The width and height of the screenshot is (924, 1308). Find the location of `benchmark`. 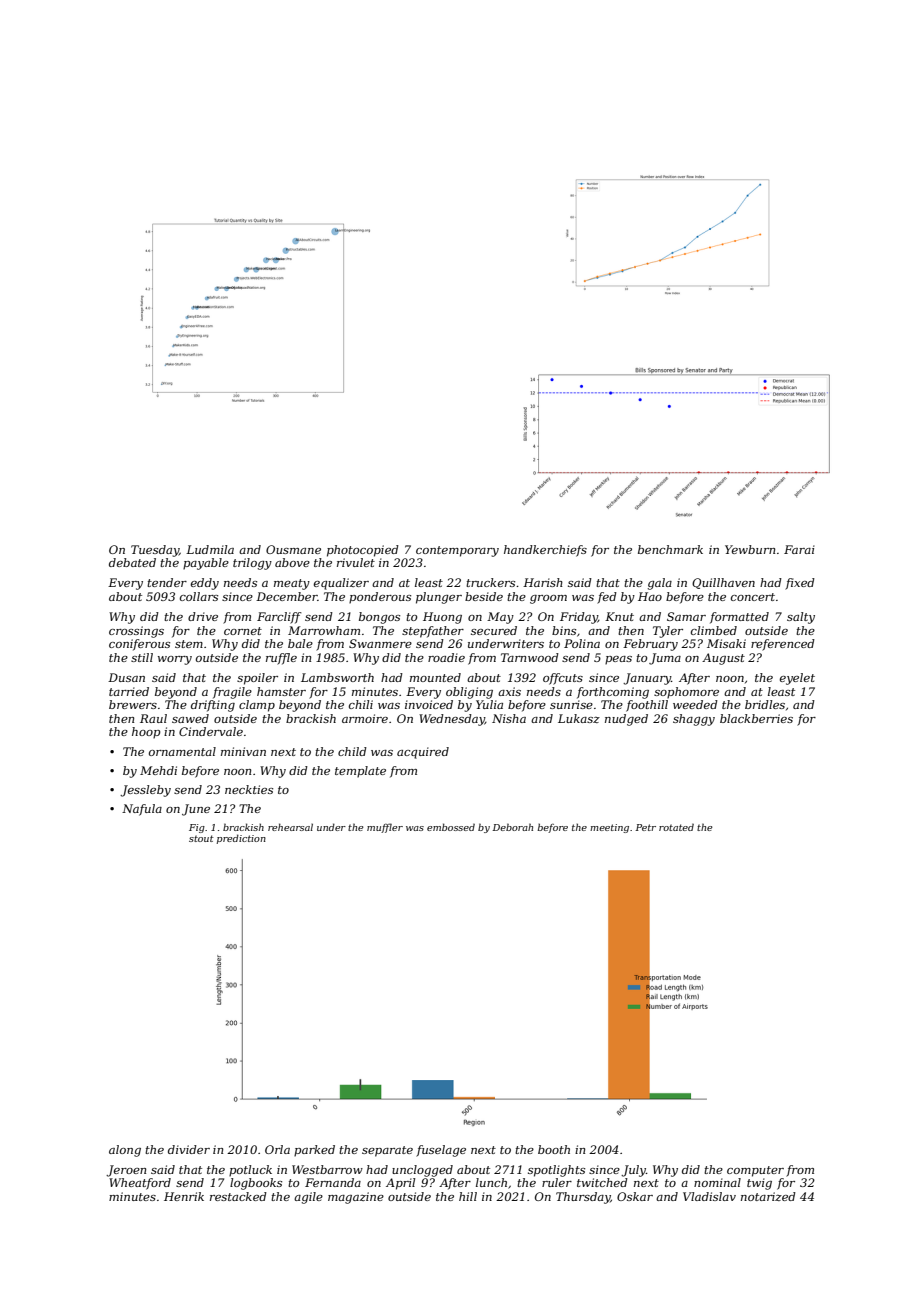

benchmark is located at coordinates (670, 549).
